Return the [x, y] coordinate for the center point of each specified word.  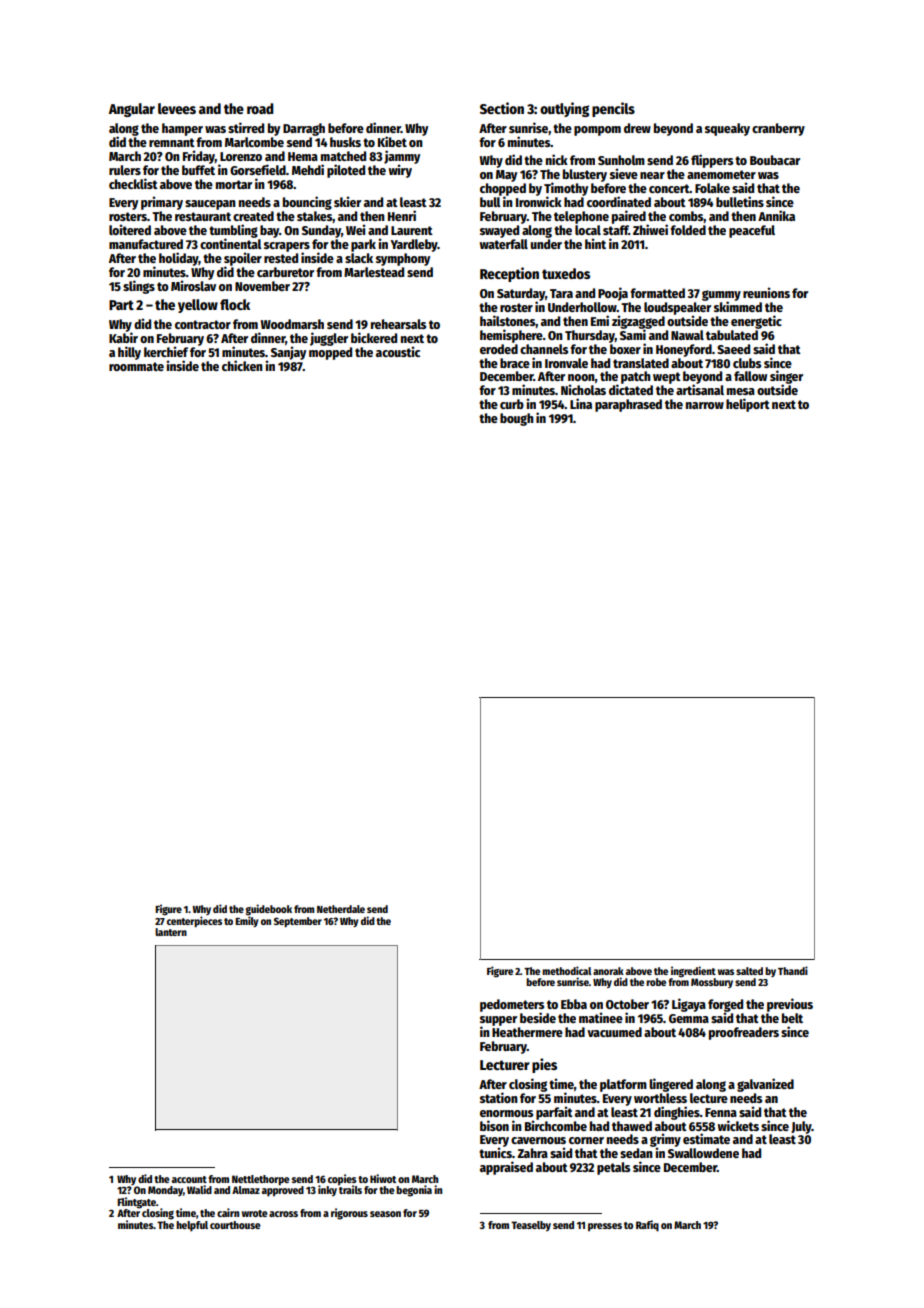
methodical [566, 970]
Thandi [793, 970]
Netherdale [341, 909]
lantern [171, 932]
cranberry [778, 129]
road [260, 108]
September [298, 922]
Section [502, 108]
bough [517, 419]
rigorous [349, 1214]
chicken [242, 365]
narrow [705, 405]
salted [749, 971]
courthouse [235, 1225]
